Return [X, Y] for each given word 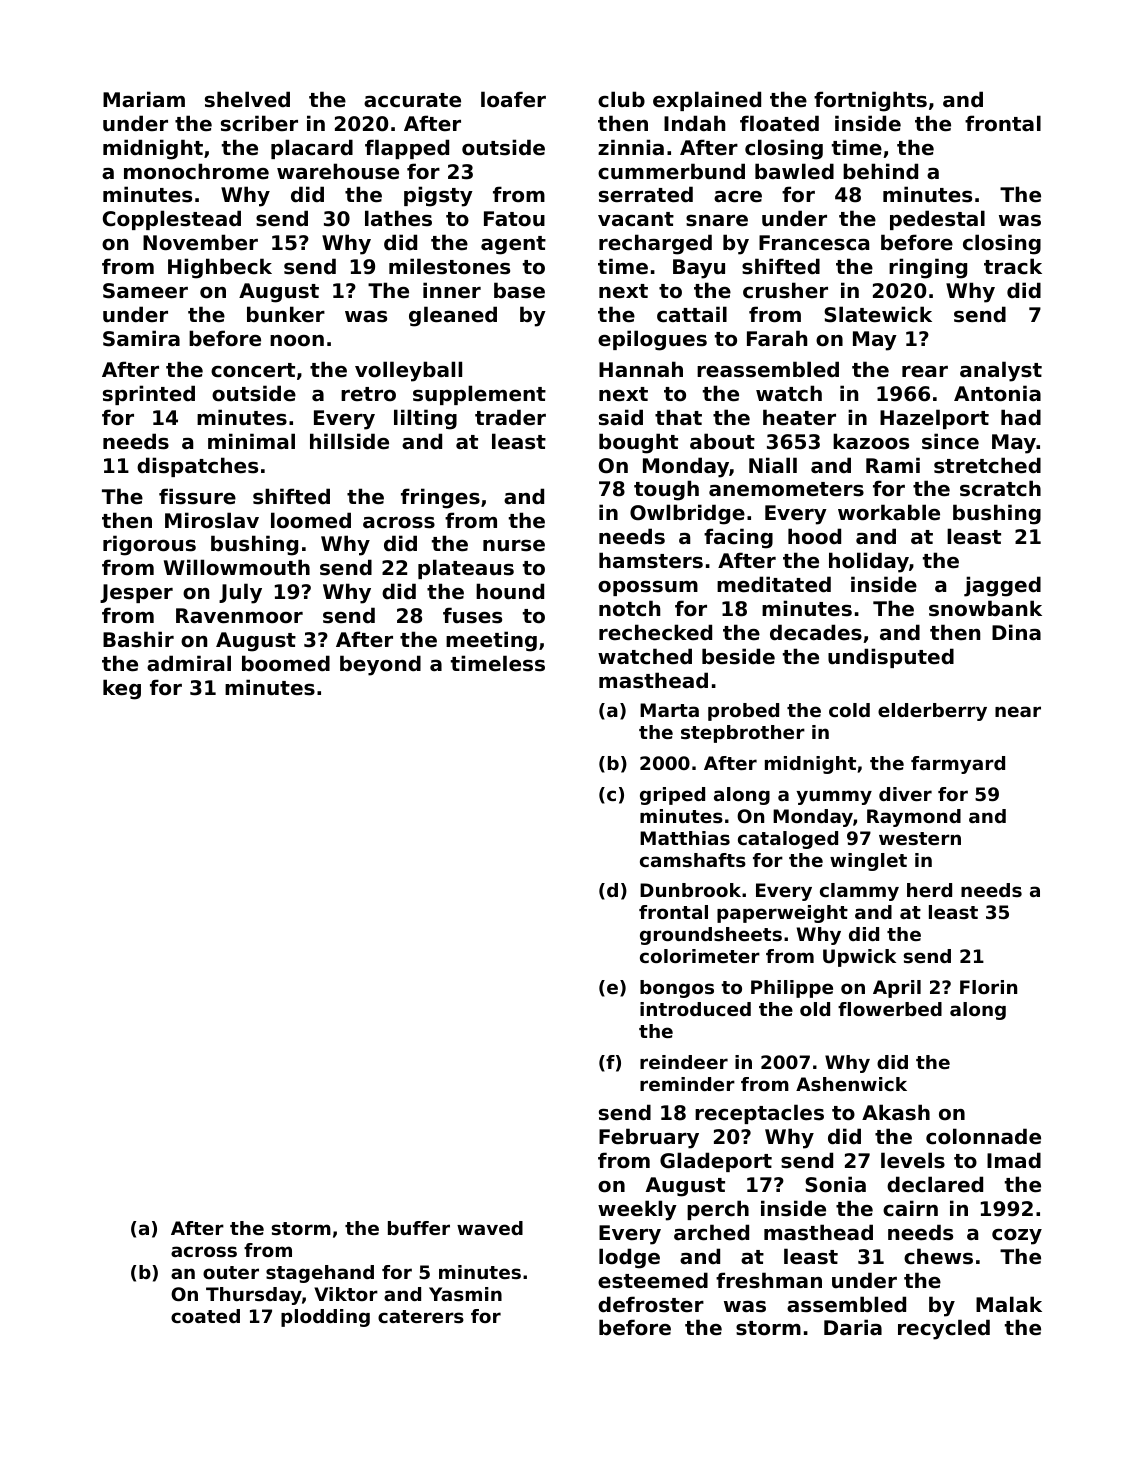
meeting [491, 641]
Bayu [699, 269]
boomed [286, 663]
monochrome [196, 171]
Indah [694, 123]
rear [925, 372]
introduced [695, 1009]
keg [122, 689]
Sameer [145, 291]
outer [231, 1272]
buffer [419, 1228]
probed [743, 712]
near [1018, 711]
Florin [988, 987]
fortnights [870, 101]
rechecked [655, 632]
